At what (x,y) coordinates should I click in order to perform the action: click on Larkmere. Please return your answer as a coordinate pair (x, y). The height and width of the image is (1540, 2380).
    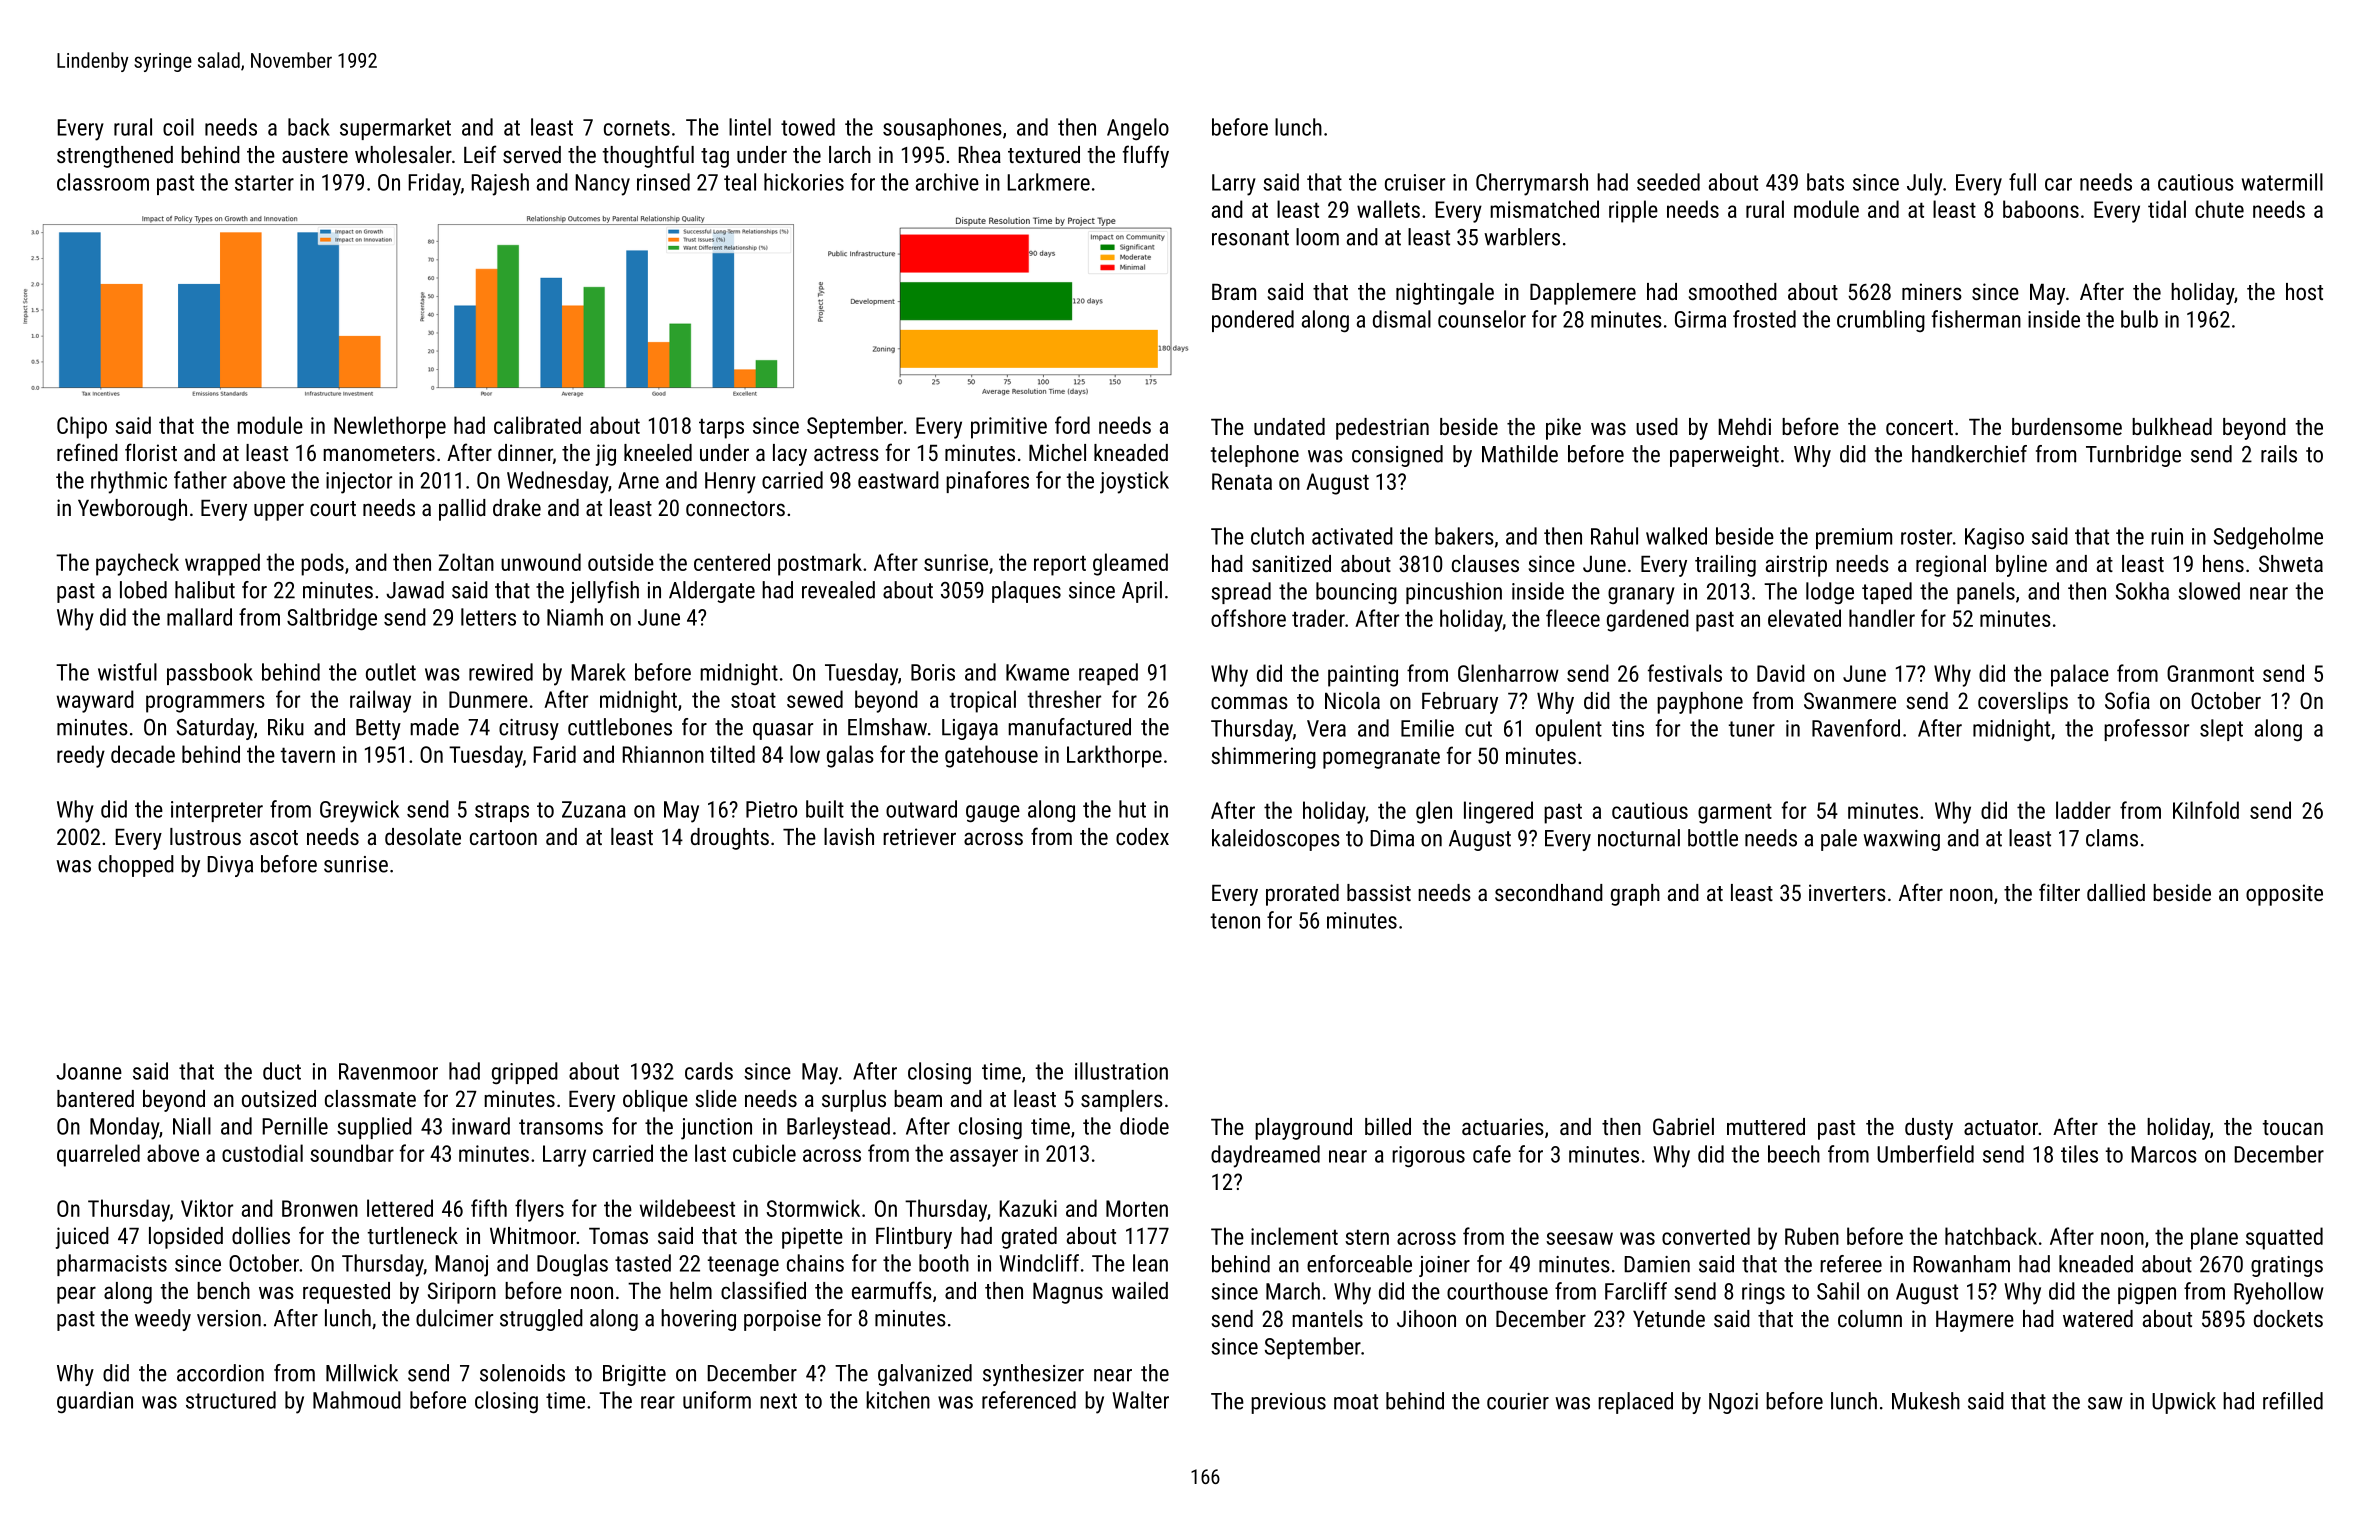
    Looking at the image, I should click on (1048, 182).
